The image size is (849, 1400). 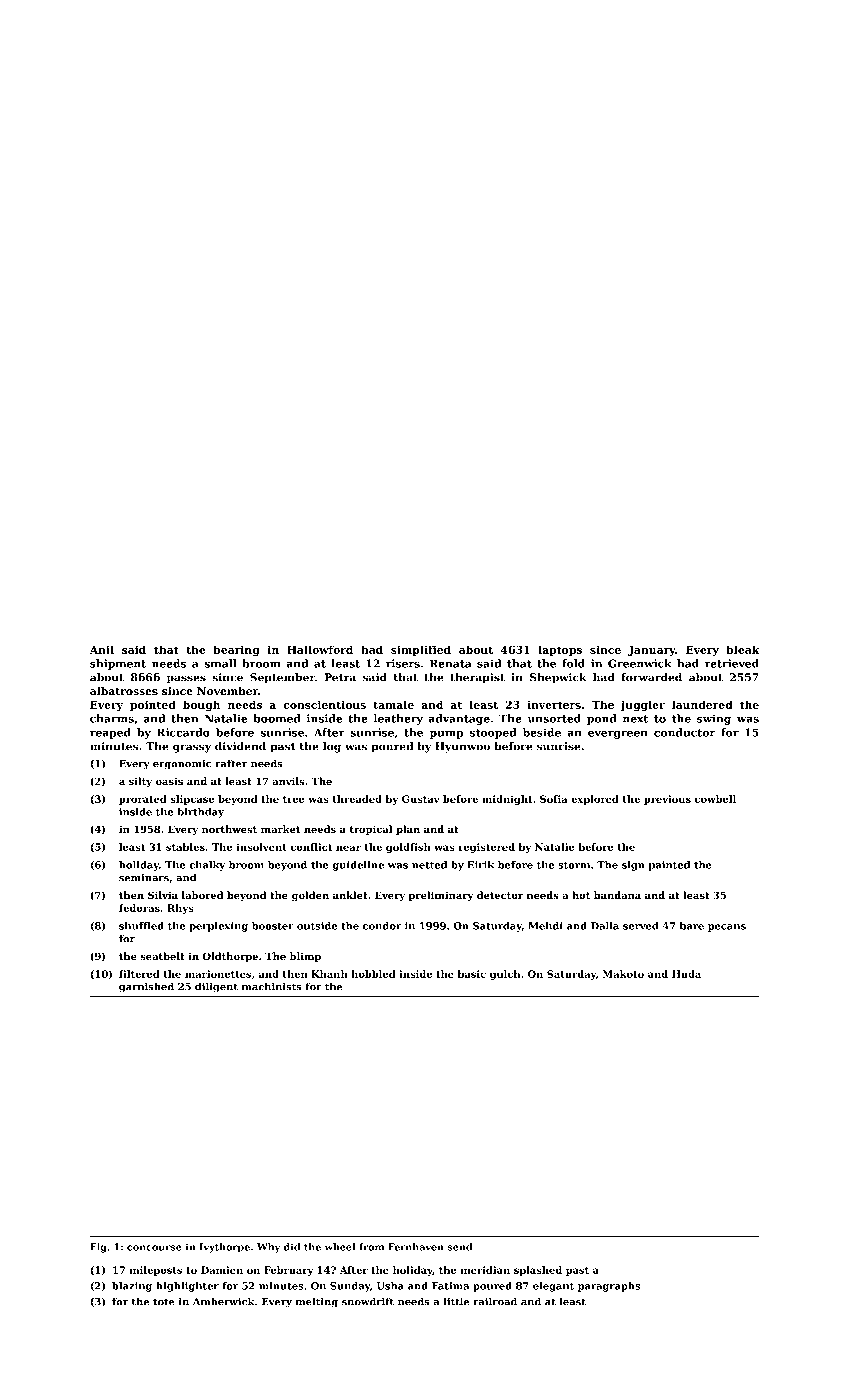 What do you see at coordinates (450, 1286) in the document?
I see `Fatima` at bounding box center [450, 1286].
